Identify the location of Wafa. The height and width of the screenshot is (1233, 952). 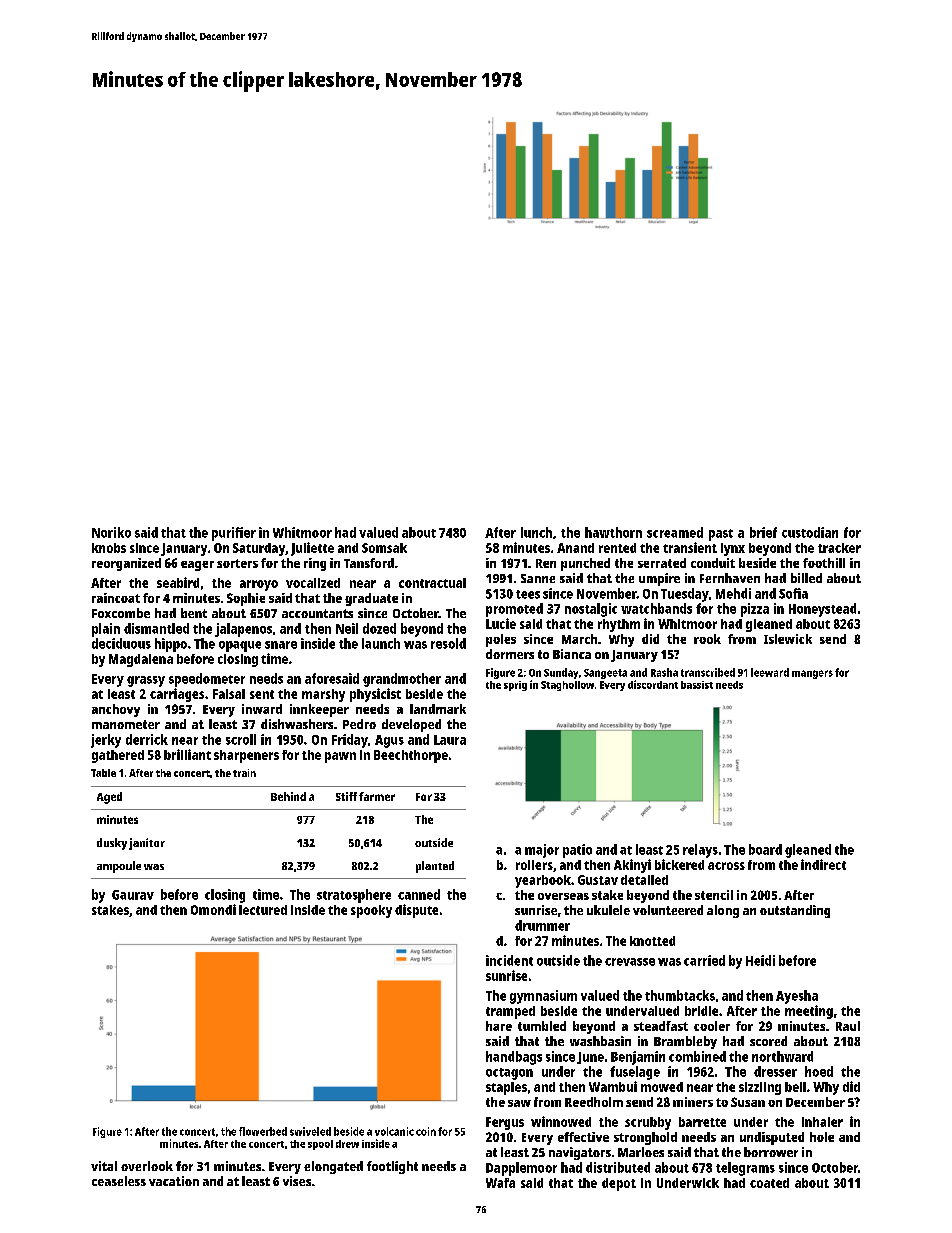
(500, 1183).
